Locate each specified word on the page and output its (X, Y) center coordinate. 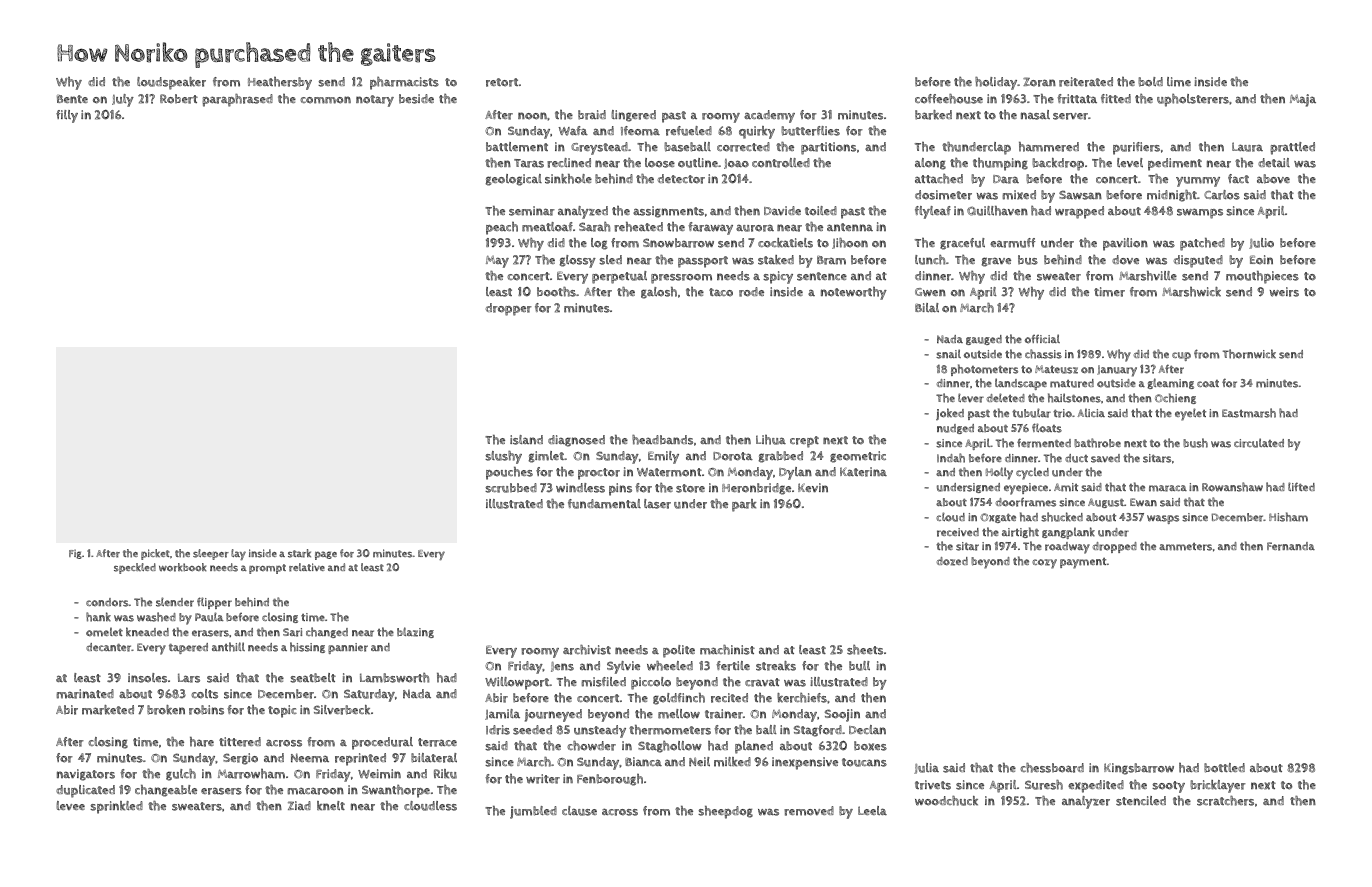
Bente (72, 99)
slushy (503, 457)
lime (1179, 82)
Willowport (517, 683)
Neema (310, 758)
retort (502, 82)
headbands (662, 440)
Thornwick (1249, 354)
